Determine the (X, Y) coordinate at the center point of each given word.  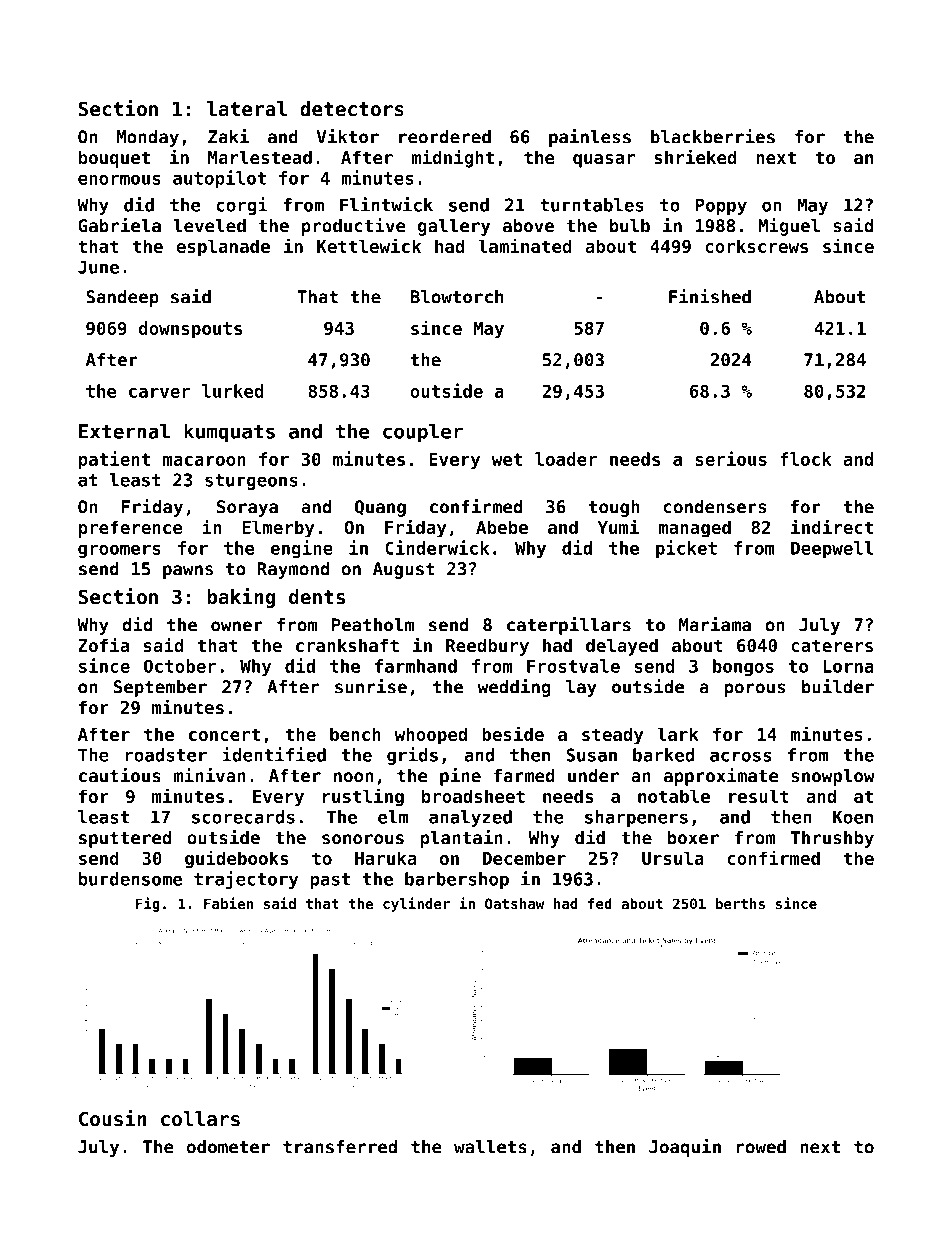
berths (740, 903)
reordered (445, 137)
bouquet (114, 159)
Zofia (103, 644)
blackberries (713, 136)
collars (200, 1119)
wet (507, 459)
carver (159, 393)
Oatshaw (514, 903)
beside (513, 733)
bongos (743, 667)
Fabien (228, 903)
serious (731, 458)
